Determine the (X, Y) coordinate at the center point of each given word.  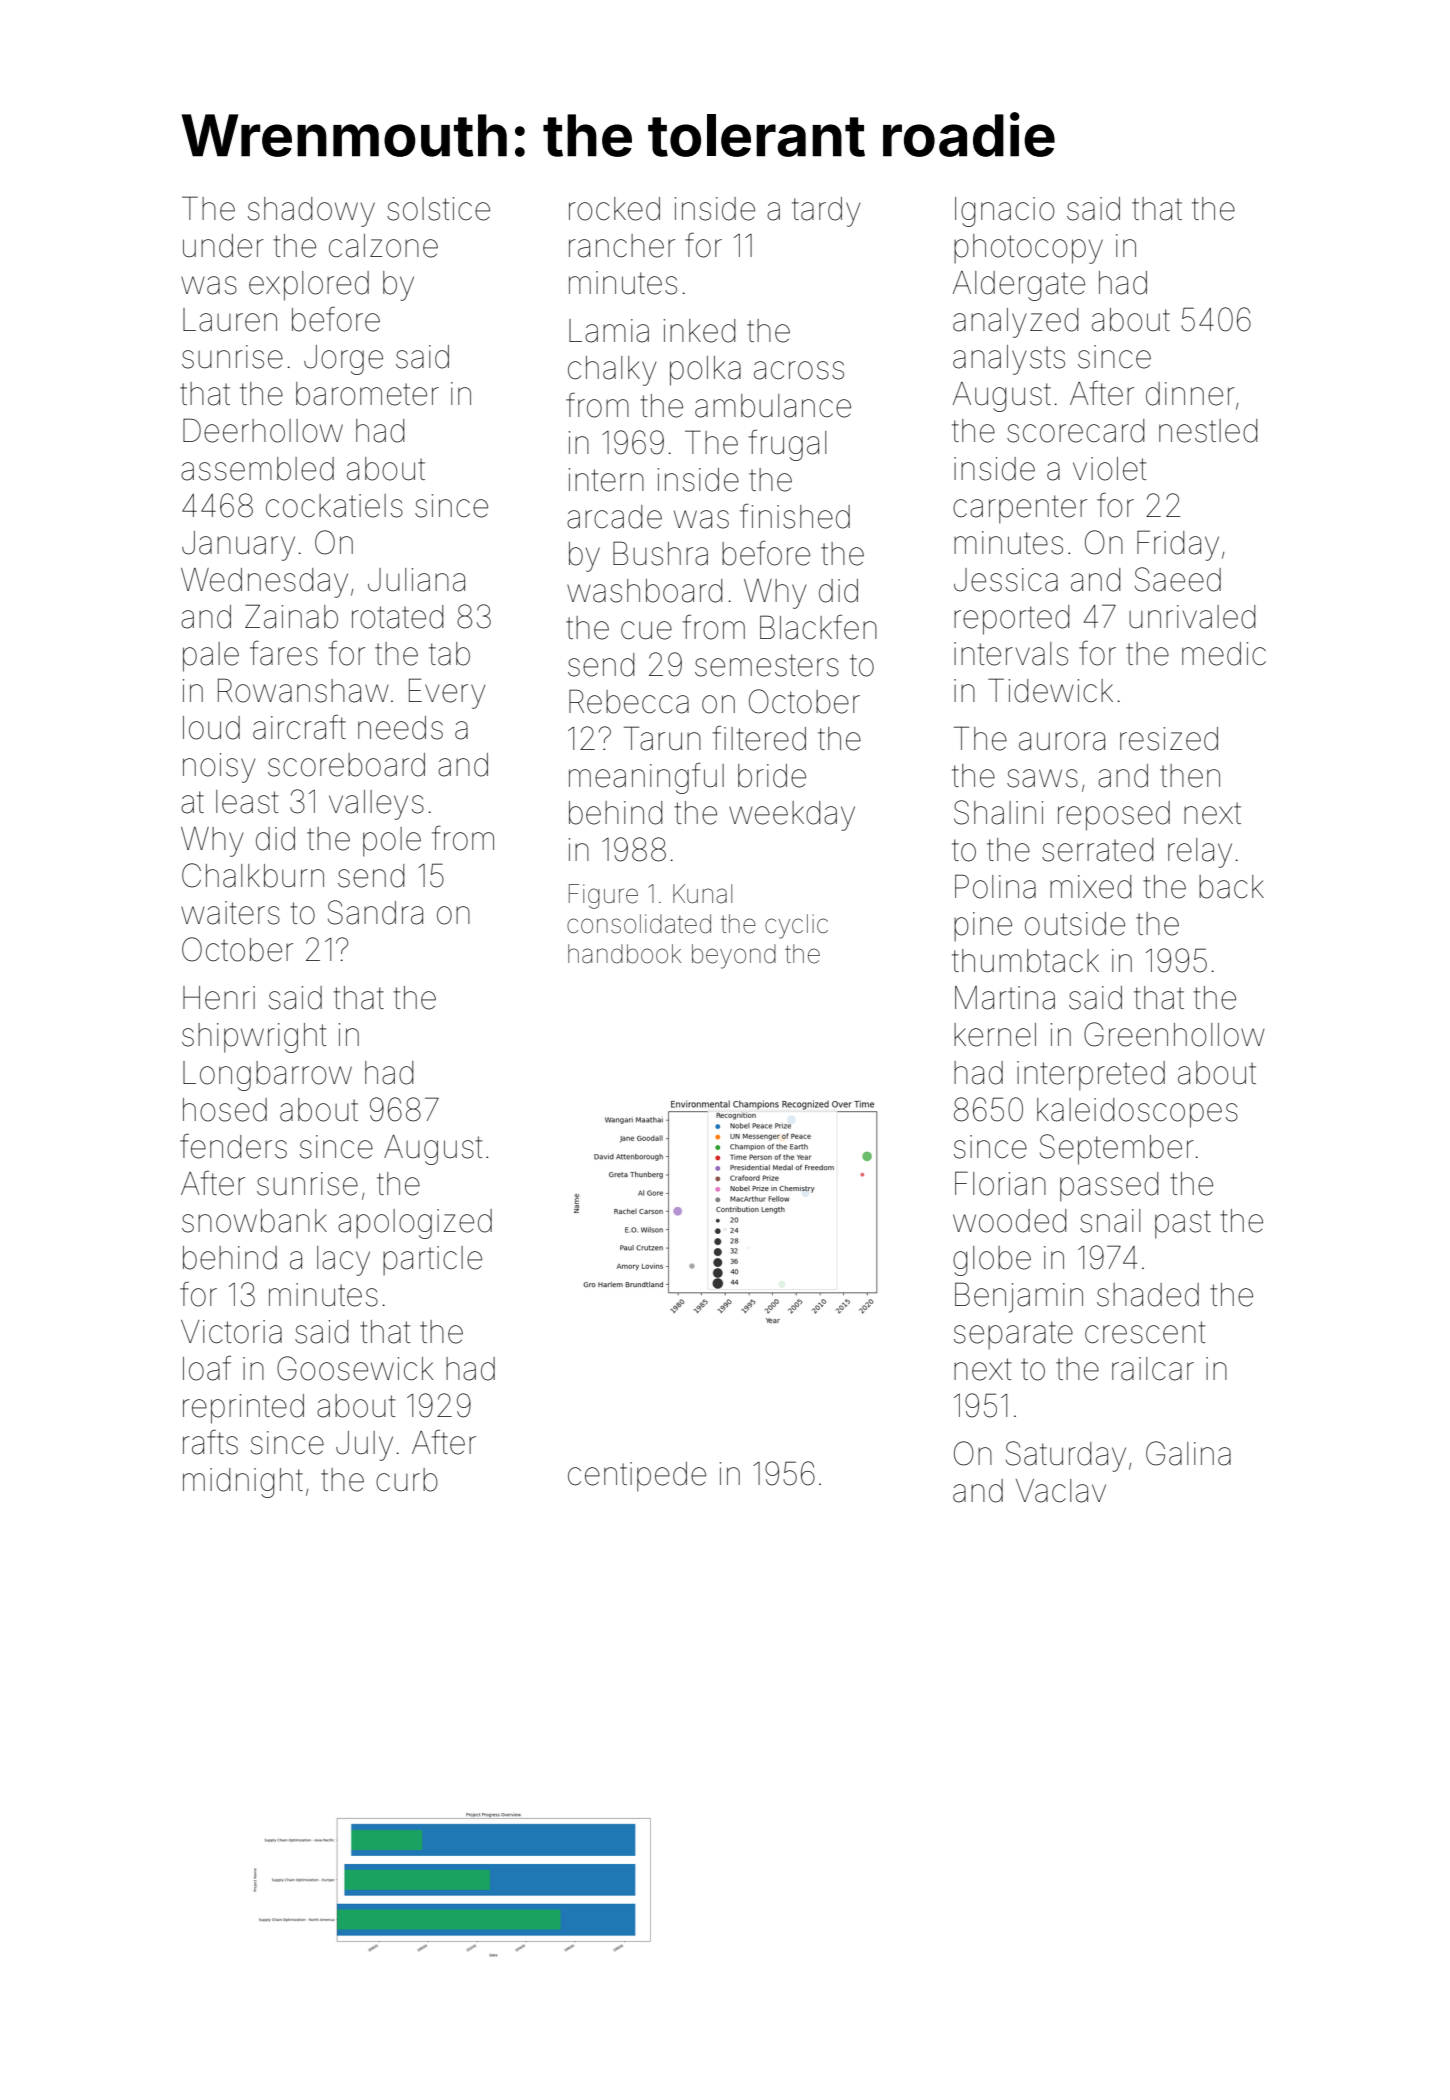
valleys (376, 805)
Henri (219, 998)
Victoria (231, 1332)
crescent (1145, 1332)
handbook (624, 954)
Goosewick (355, 1368)
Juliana (416, 580)
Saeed (1178, 579)
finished (795, 516)
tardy (826, 212)
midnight (243, 1483)
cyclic (796, 926)
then (1190, 776)
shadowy (311, 212)
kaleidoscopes (1137, 1113)
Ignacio (1004, 212)
